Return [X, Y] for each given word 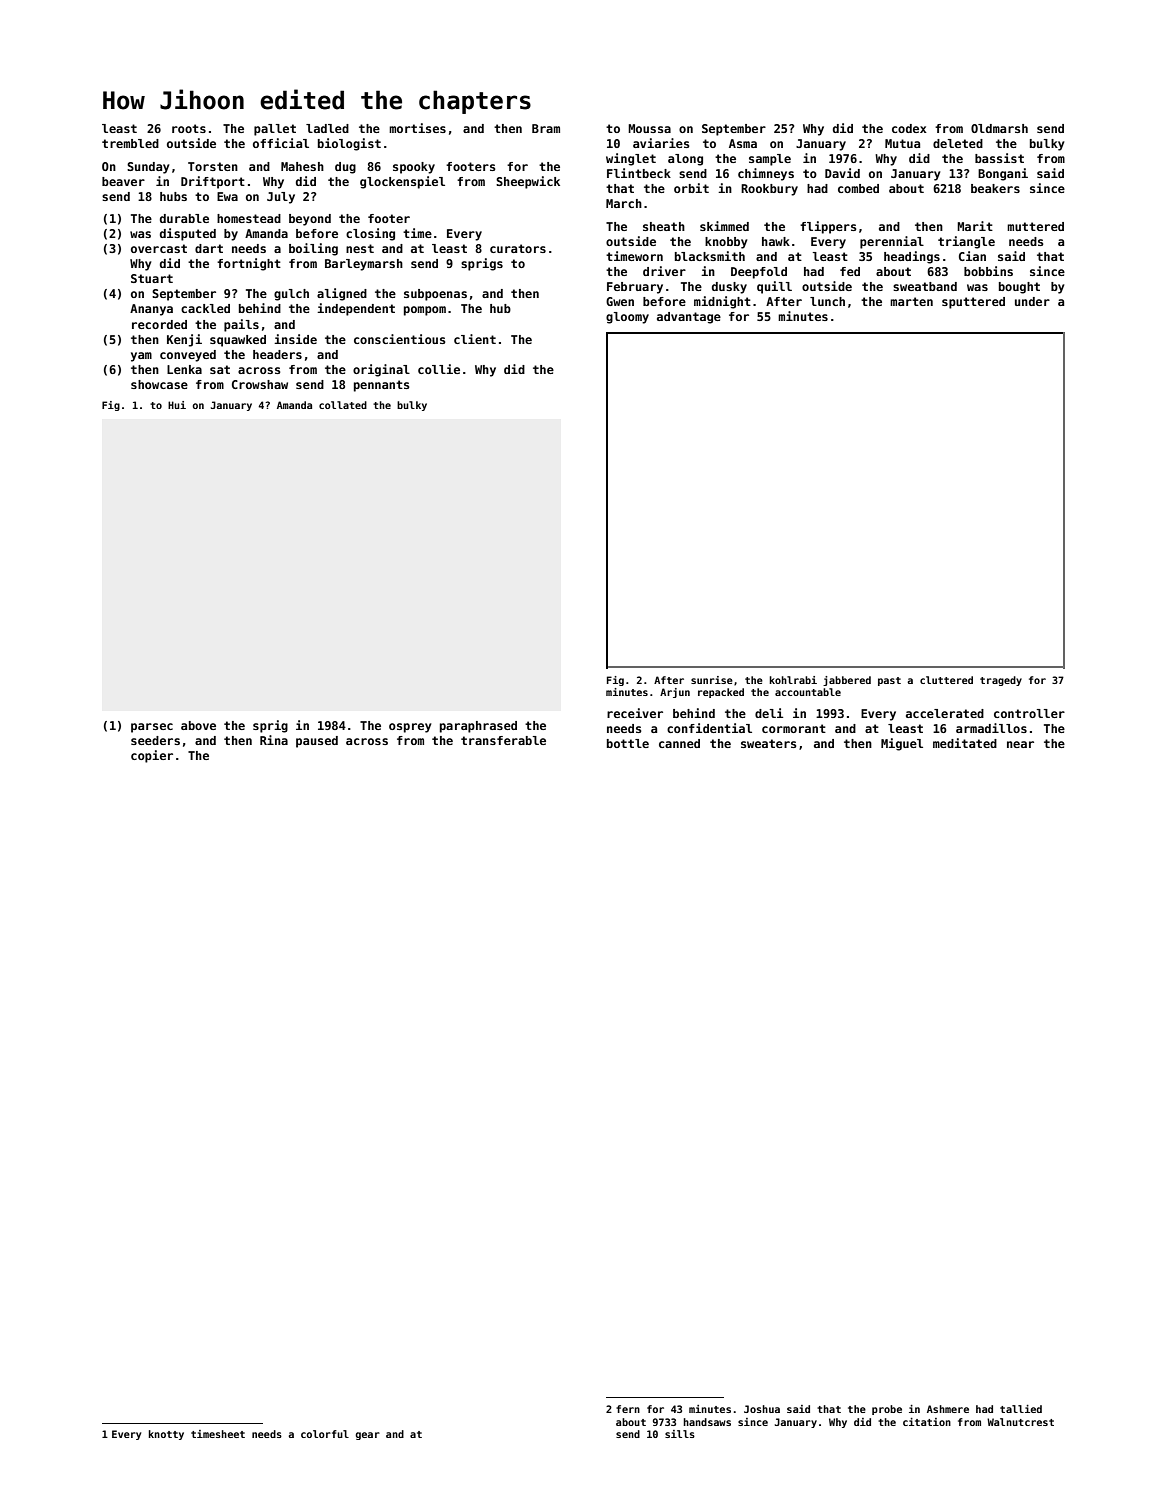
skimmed [724, 226]
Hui [177, 405]
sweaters [769, 743]
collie [439, 369]
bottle [628, 743]
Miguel [902, 744]
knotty [166, 1435]
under [1032, 301]
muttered [1035, 226]
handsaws [707, 1422]
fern [628, 1409]
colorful [325, 1434]
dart [209, 248]
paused [317, 742]
